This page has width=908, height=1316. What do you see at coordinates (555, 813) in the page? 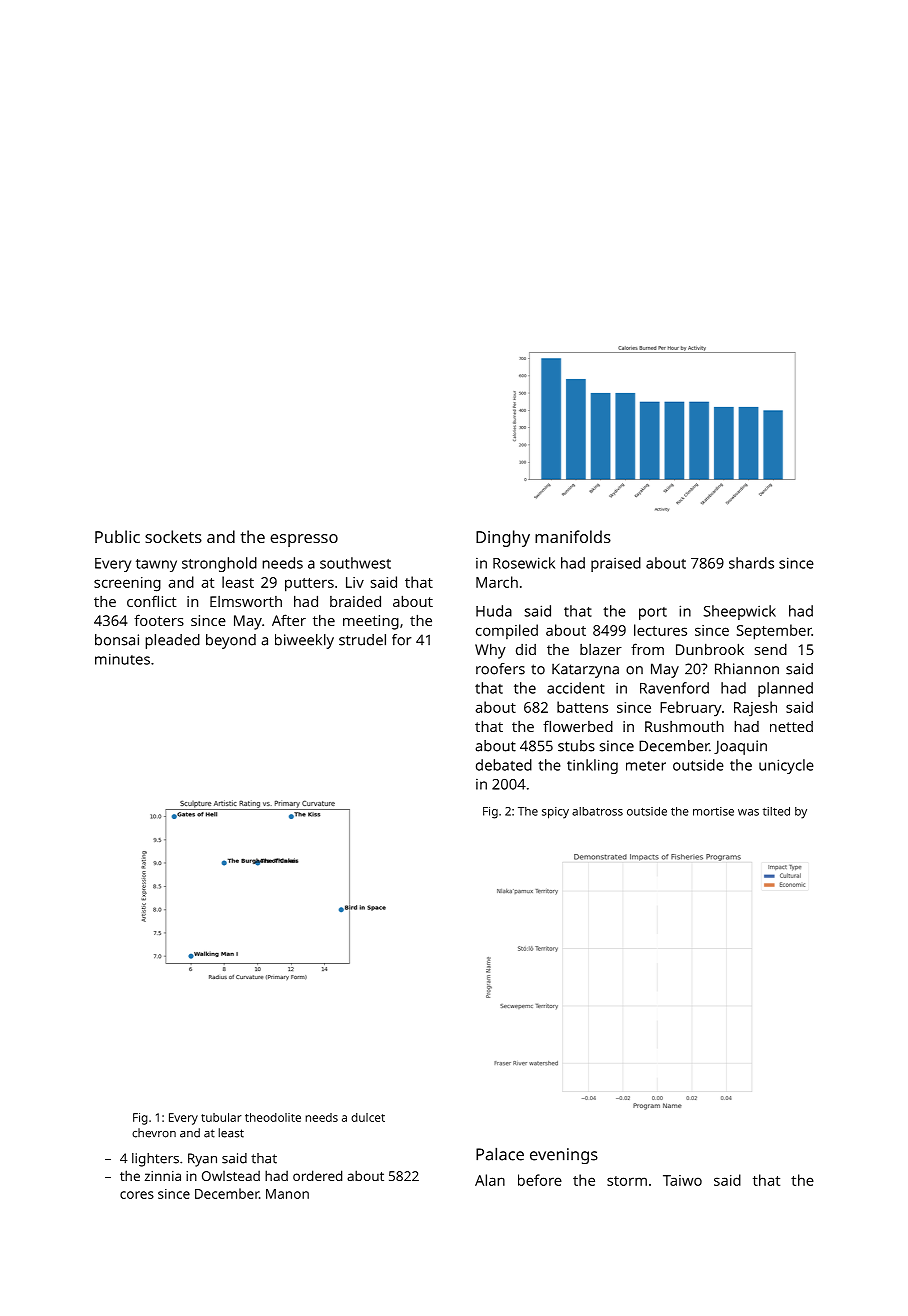
I see `spicy` at bounding box center [555, 813].
